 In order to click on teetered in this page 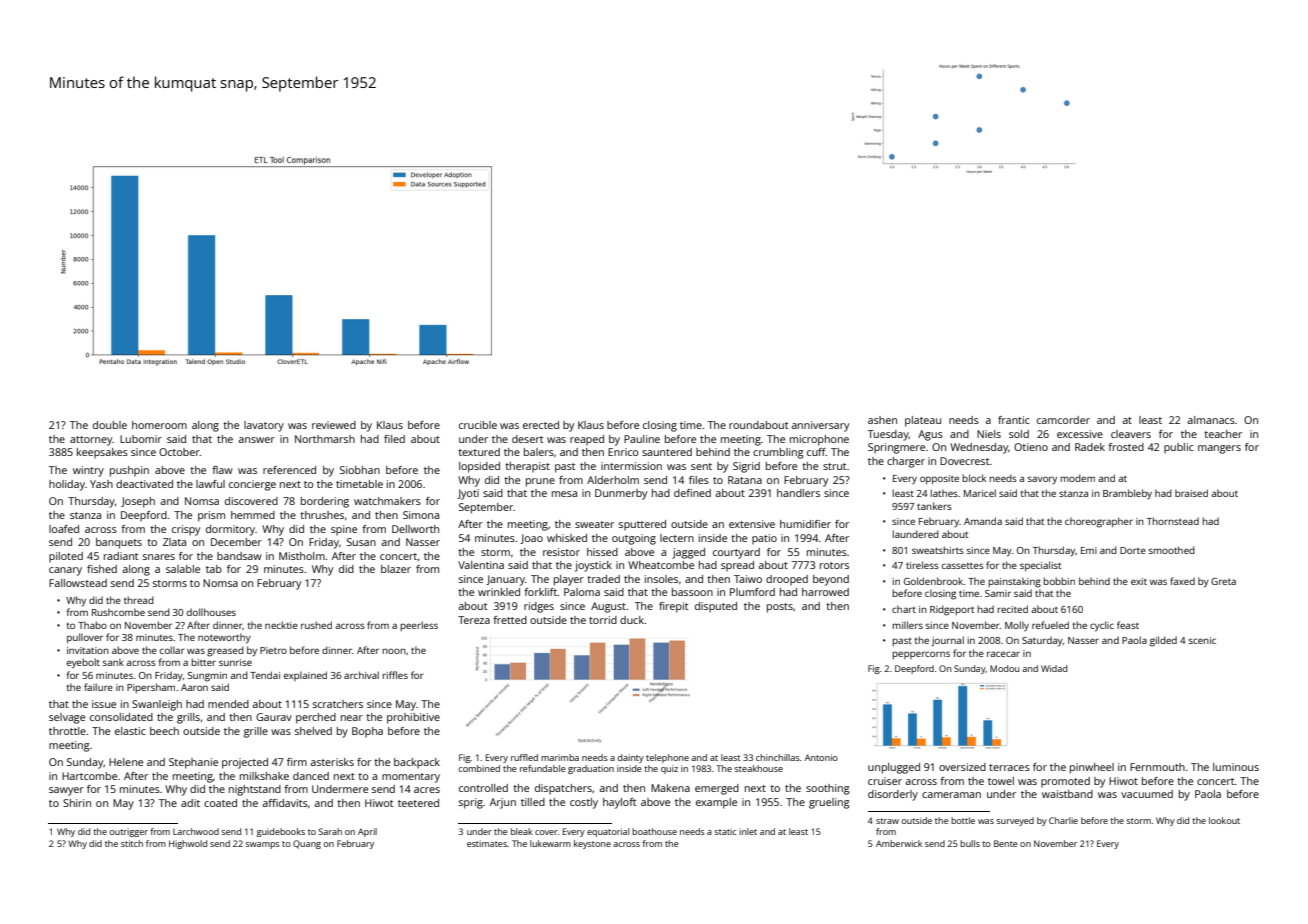, I will do `click(418, 803)`.
